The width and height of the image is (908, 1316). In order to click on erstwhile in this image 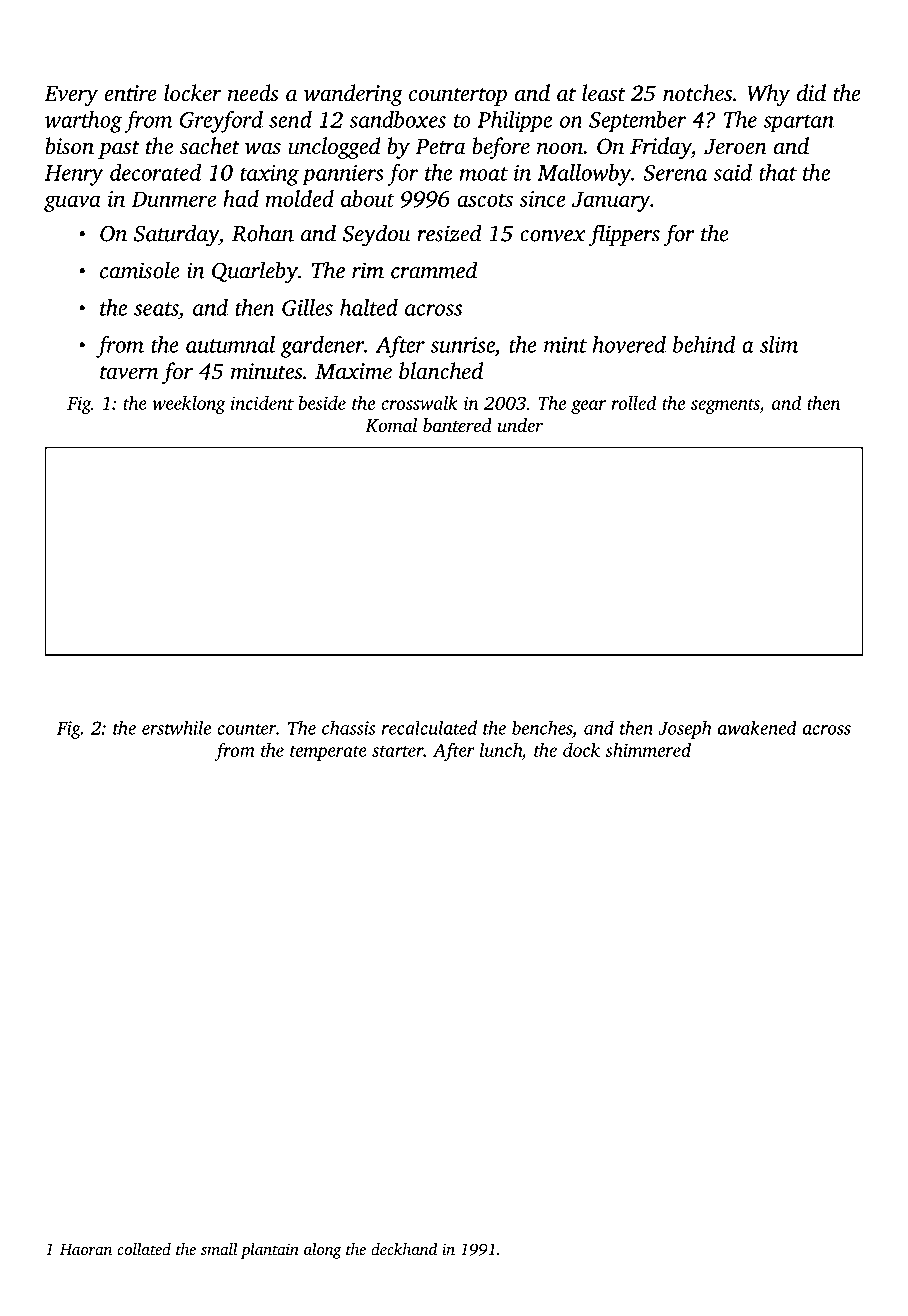, I will do `click(176, 727)`.
